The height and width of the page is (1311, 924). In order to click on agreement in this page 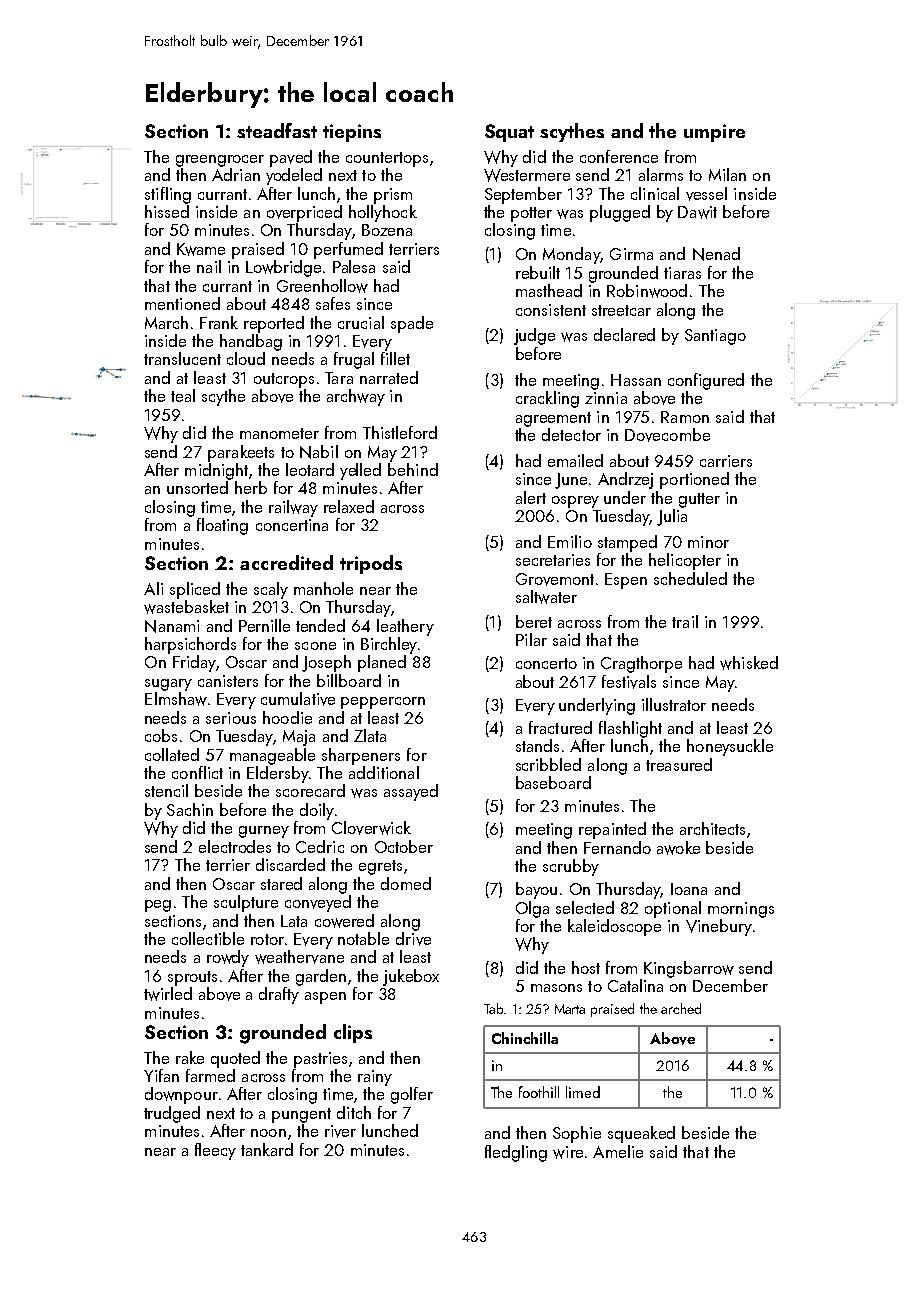, I will do `click(553, 419)`.
